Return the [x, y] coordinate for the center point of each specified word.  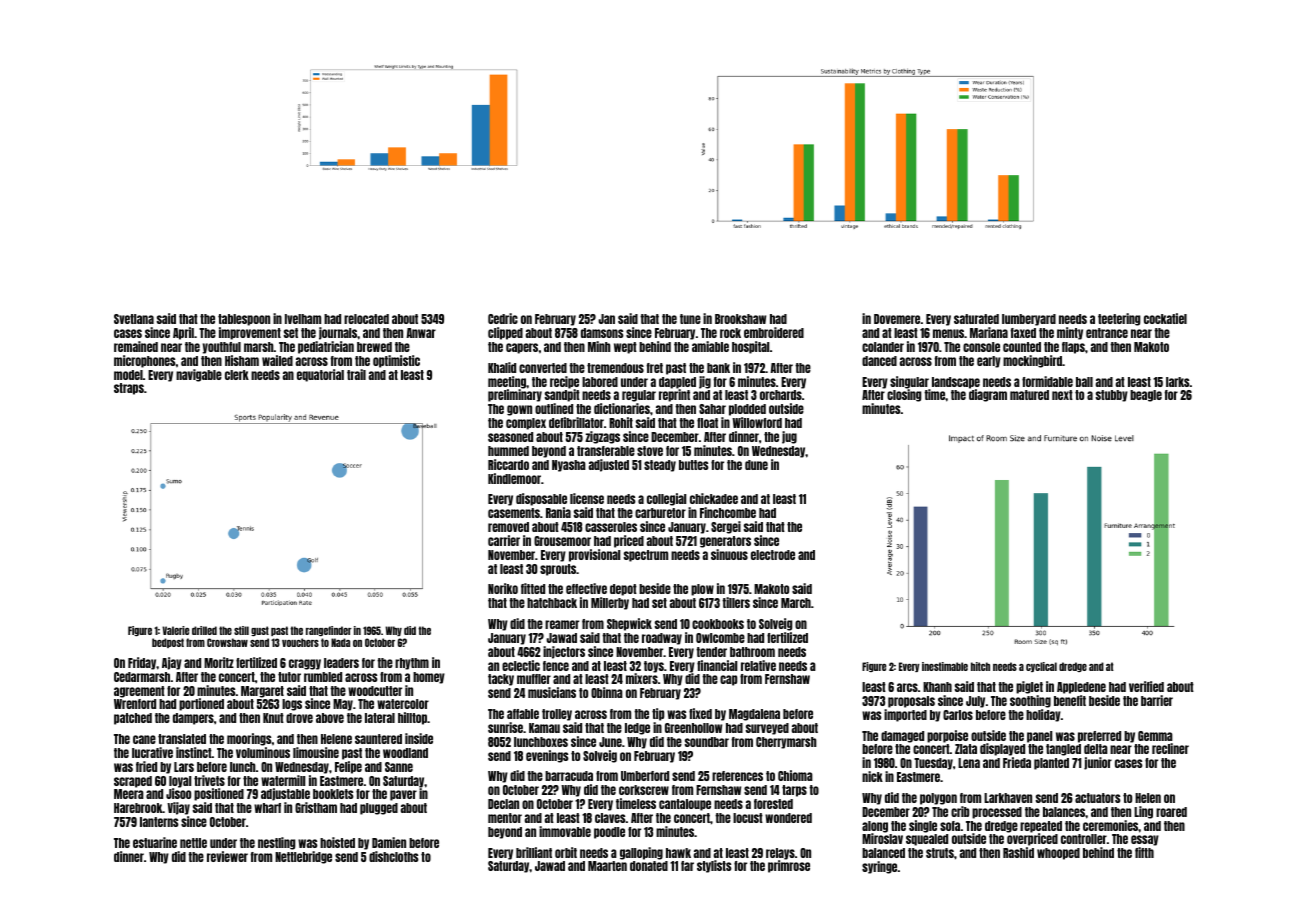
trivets [209, 780]
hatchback [552, 603]
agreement [139, 692]
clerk [237, 375]
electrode [773, 555]
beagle [1146, 396]
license [587, 498]
